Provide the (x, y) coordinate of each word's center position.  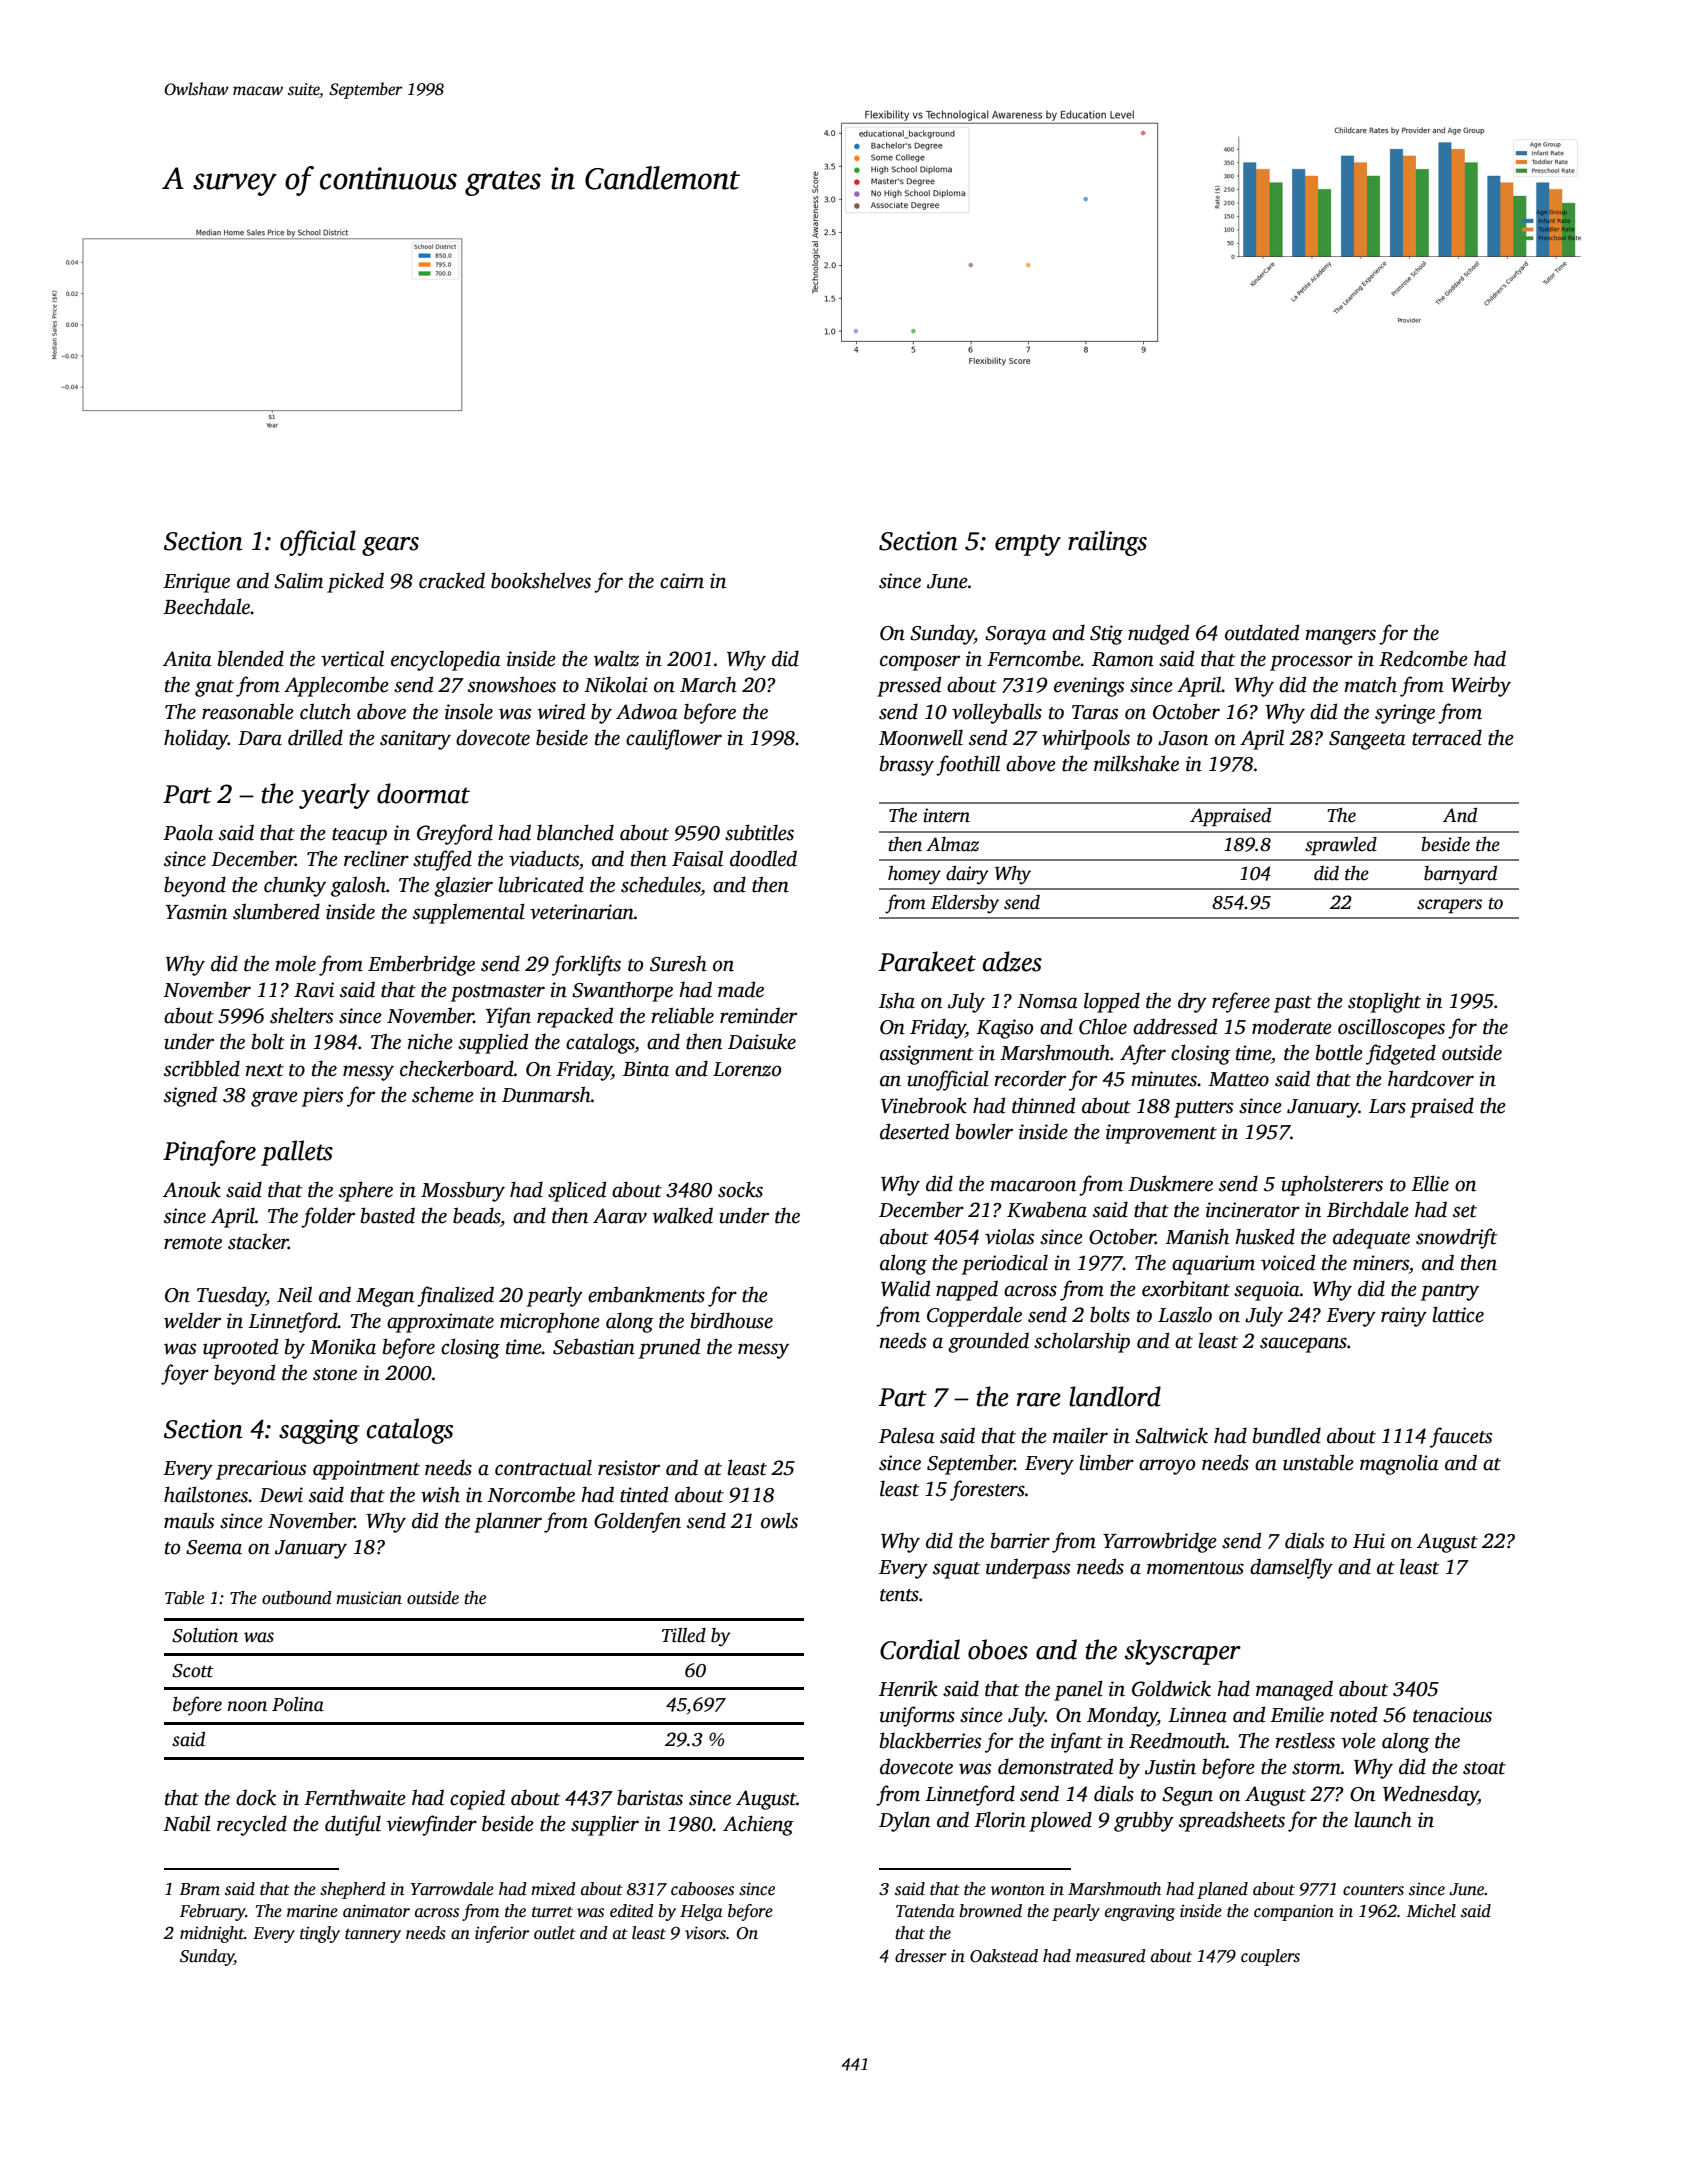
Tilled (684, 1635)
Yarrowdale (452, 1889)
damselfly (1291, 1568)
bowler (984, 1131)
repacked (575, 1017)
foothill (968, 765)
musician (369, 1598)
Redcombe (1423, 658)
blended (251, 658)
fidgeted (1401, 1054)
